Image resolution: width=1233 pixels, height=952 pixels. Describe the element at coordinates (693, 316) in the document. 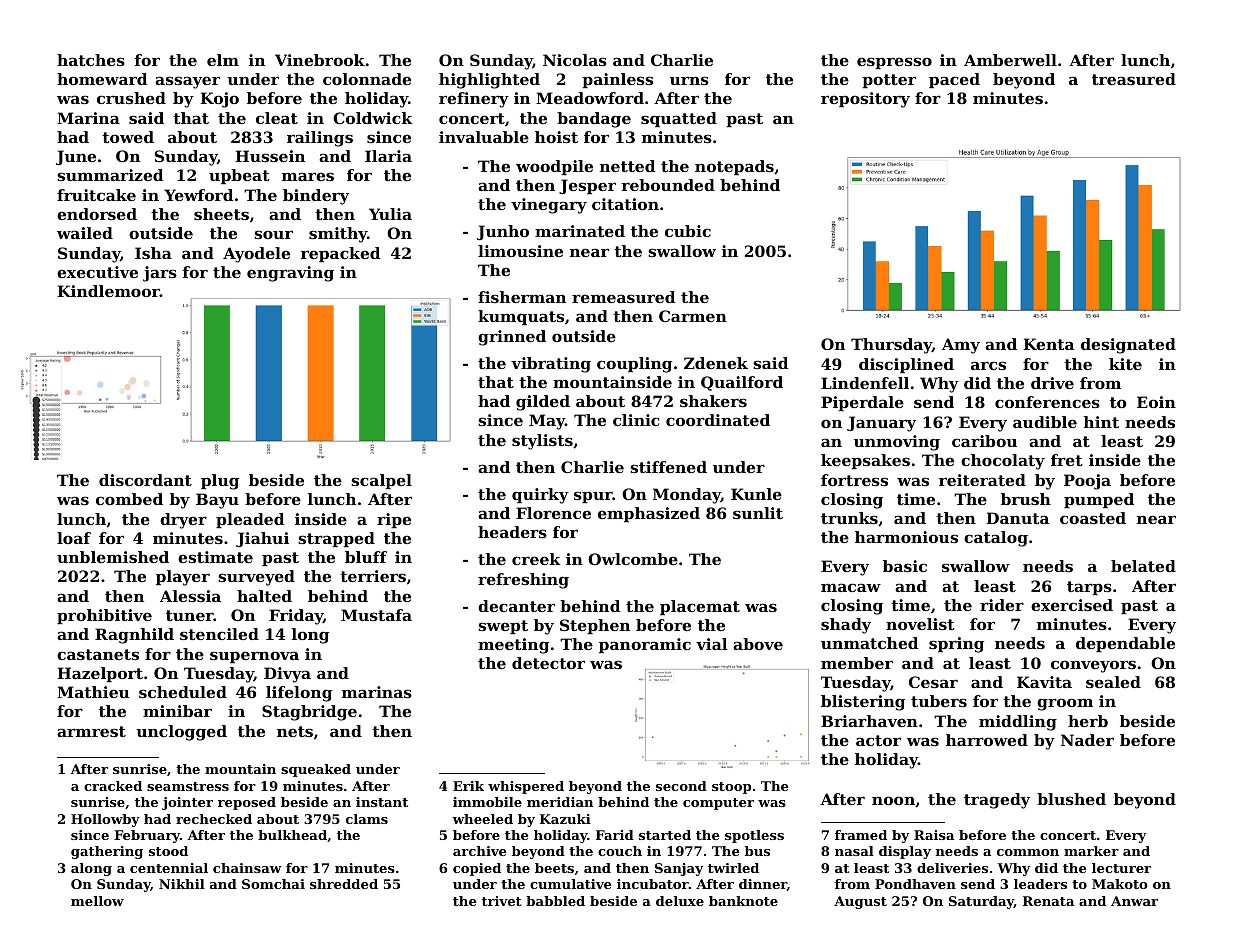

I see `Carmen` at that location.
